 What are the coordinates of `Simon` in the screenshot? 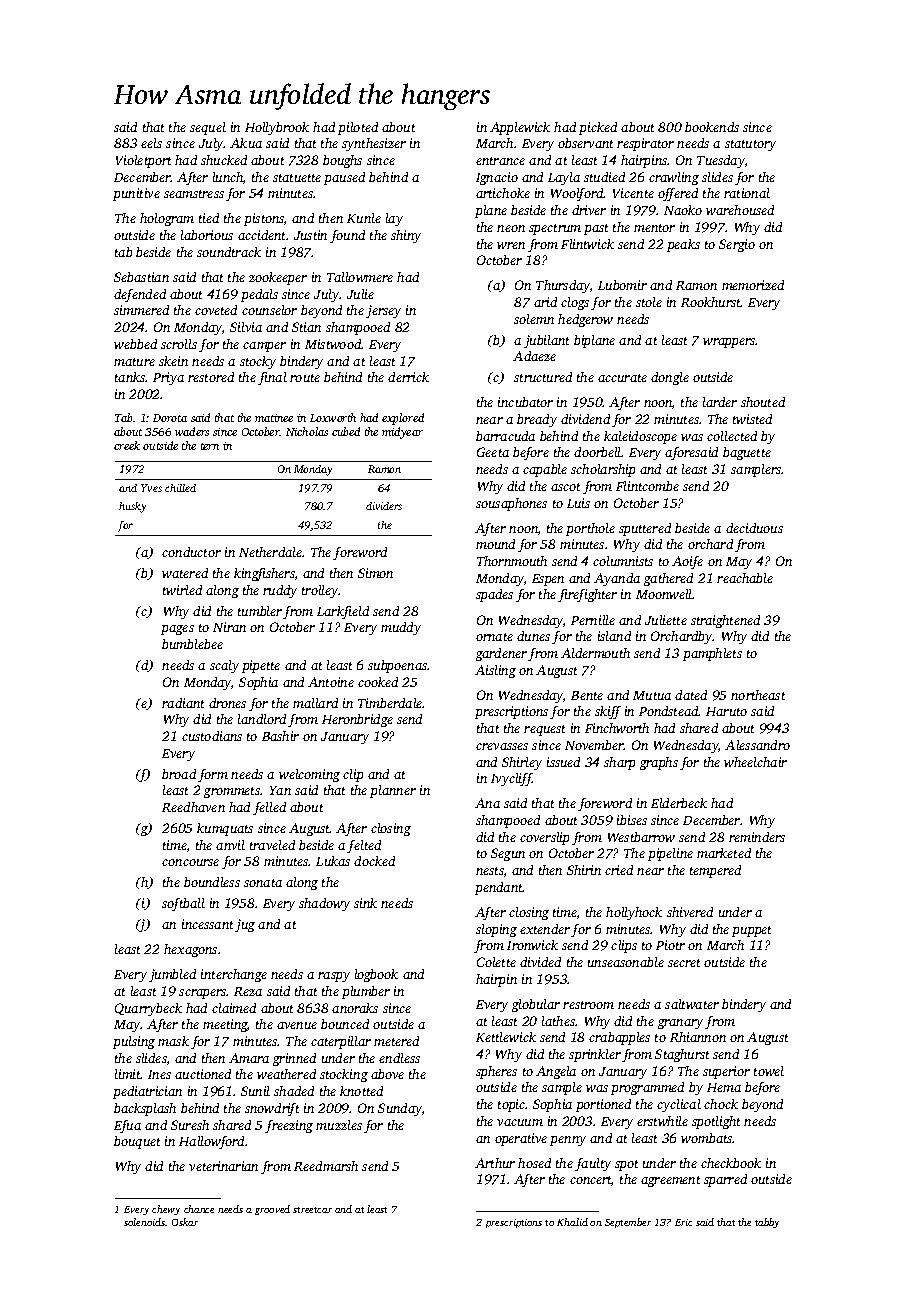 It's located at (375, 573).
